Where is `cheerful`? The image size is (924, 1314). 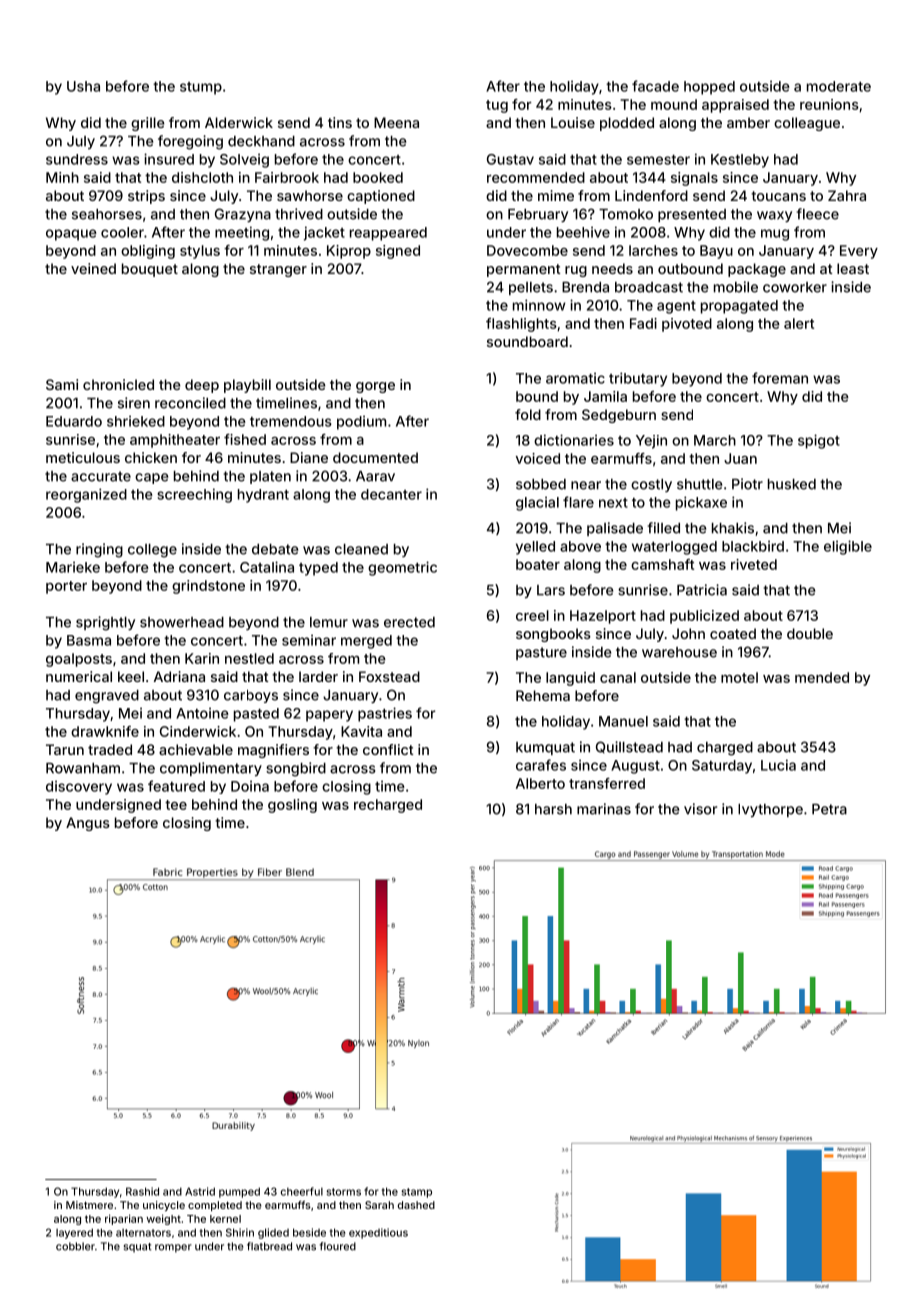 cheerful is located at coordinates (302, 1191).
